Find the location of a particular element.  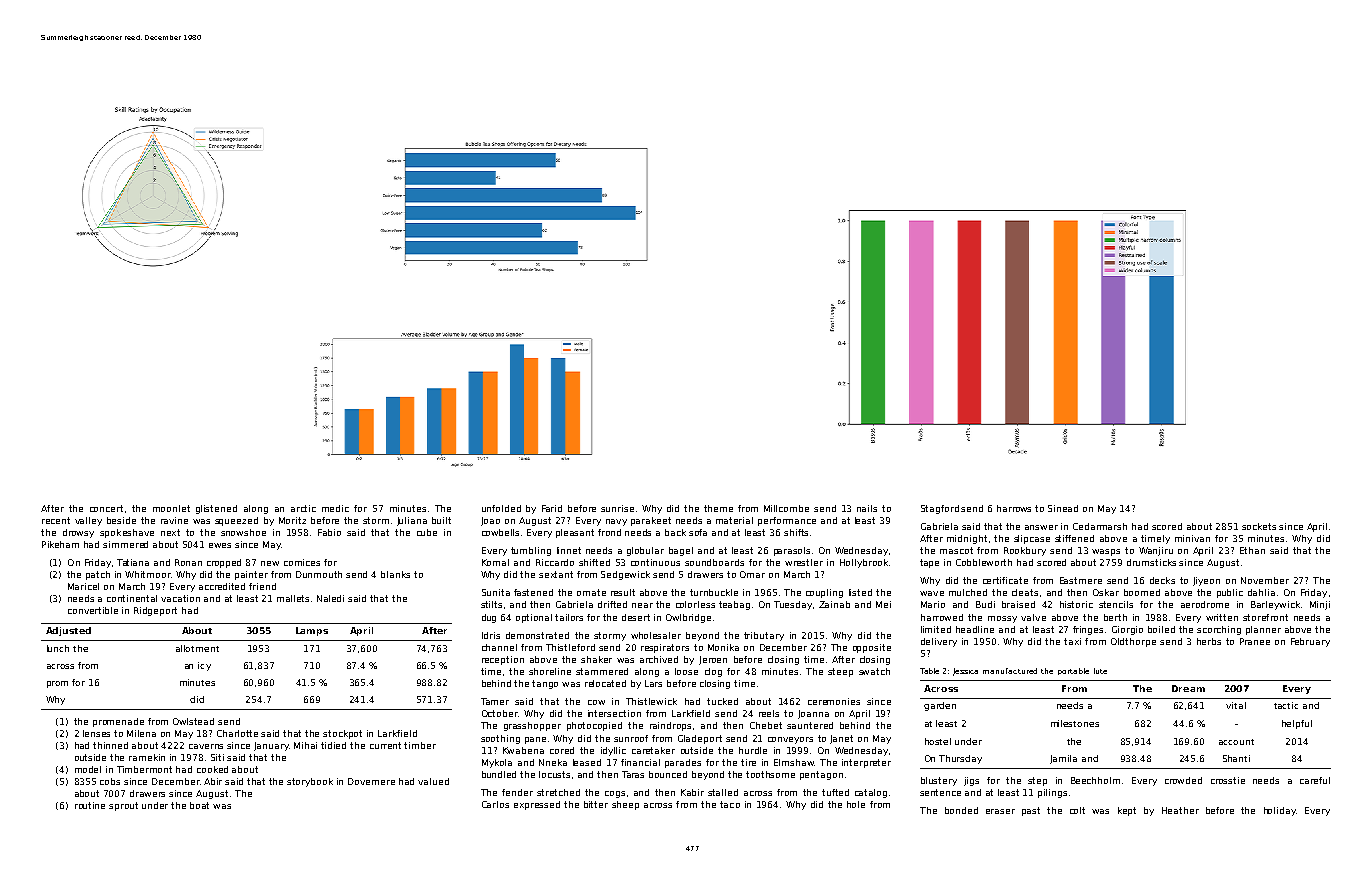

minivan is located at coordinates (1192, 538).
